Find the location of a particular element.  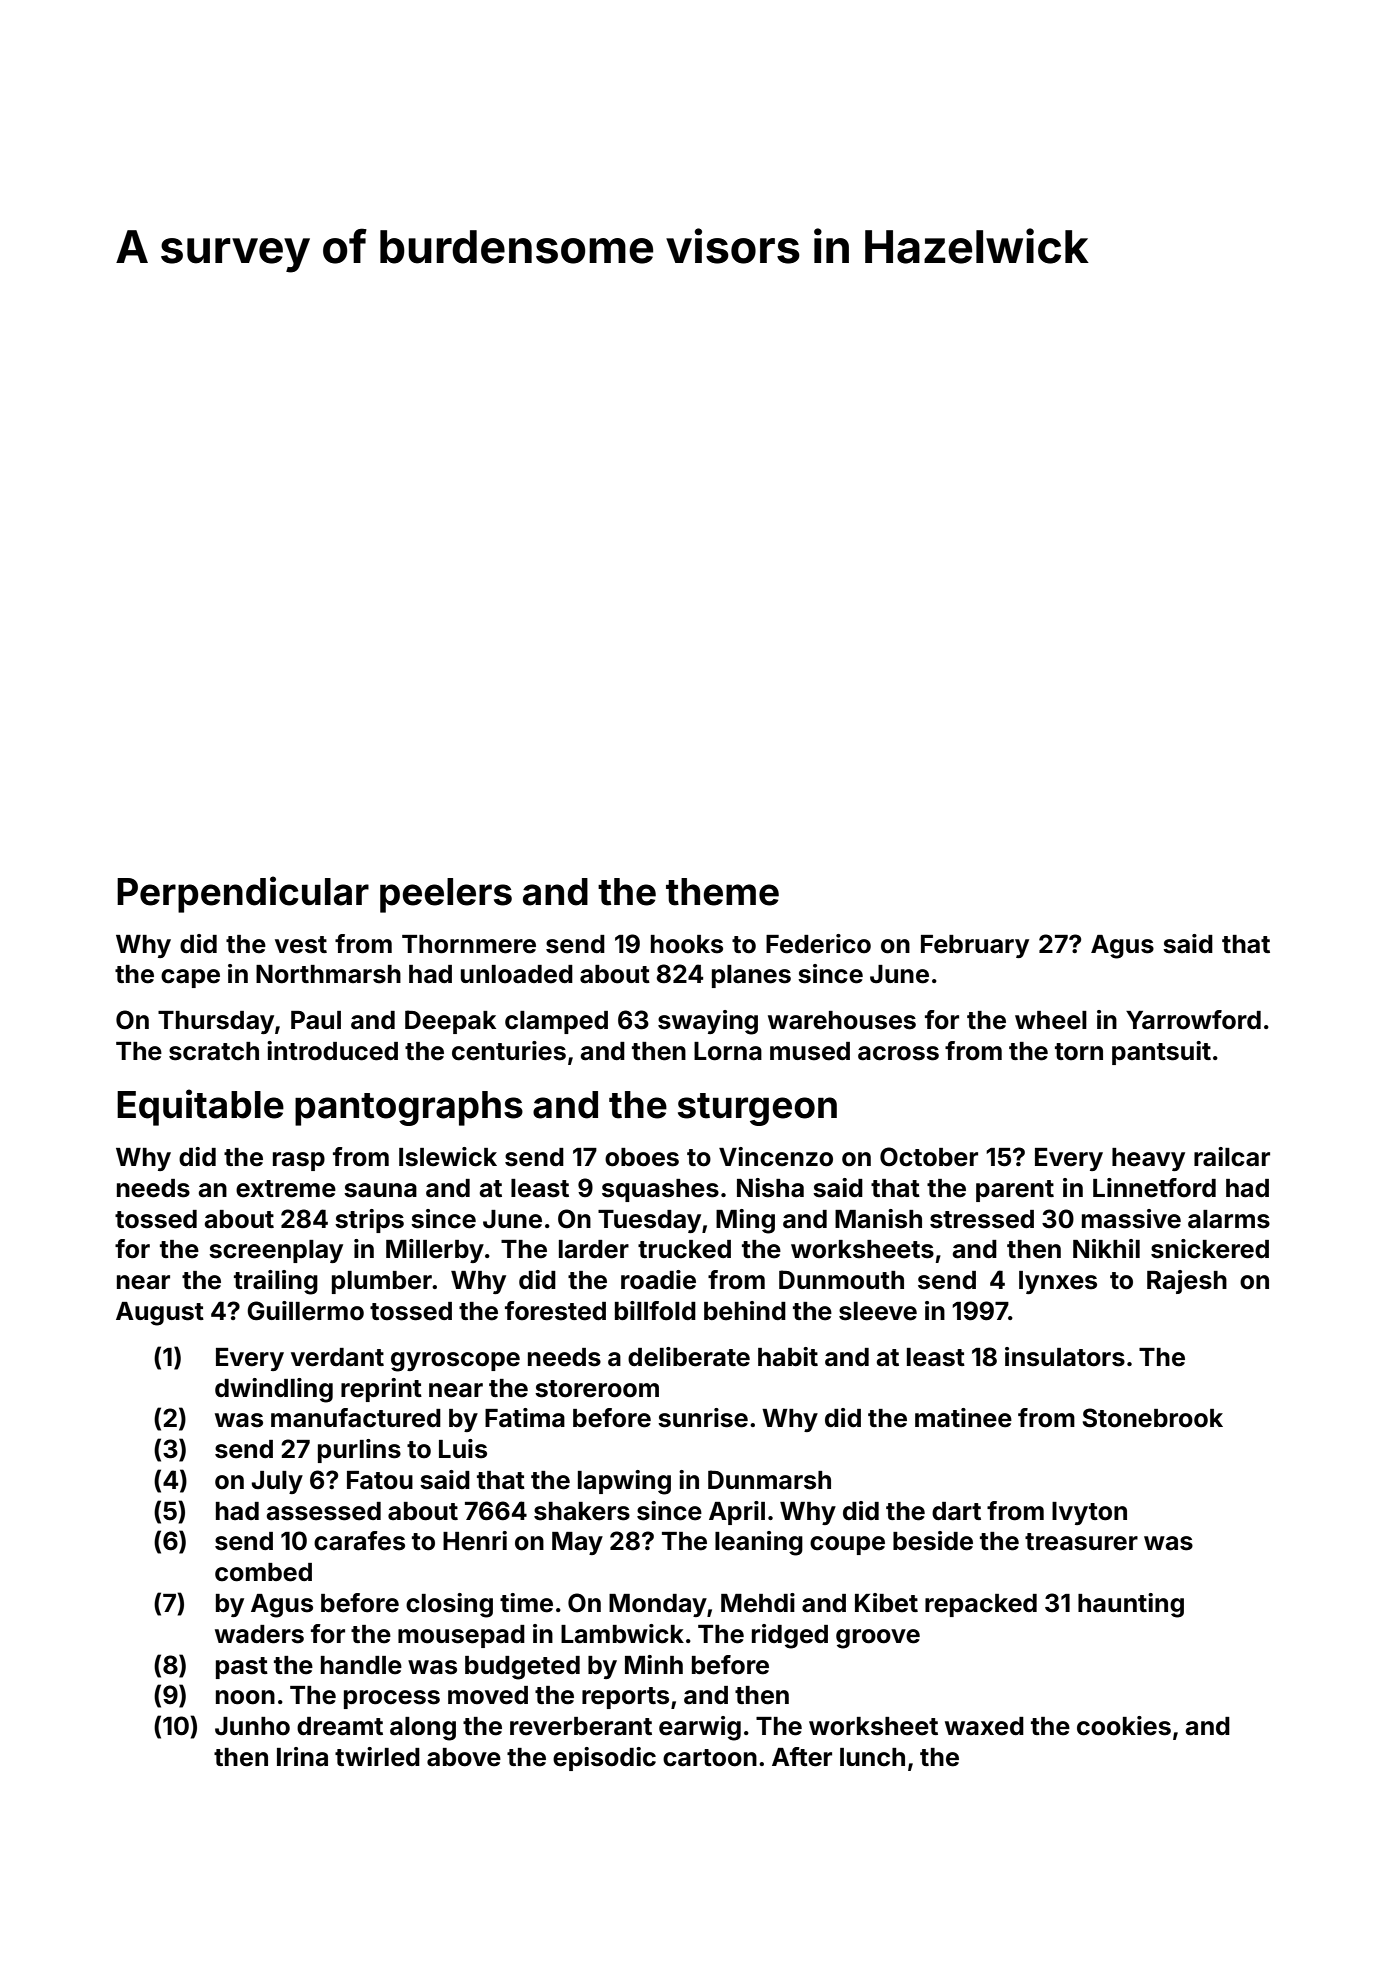

February is located at coordinates (975, 946).
